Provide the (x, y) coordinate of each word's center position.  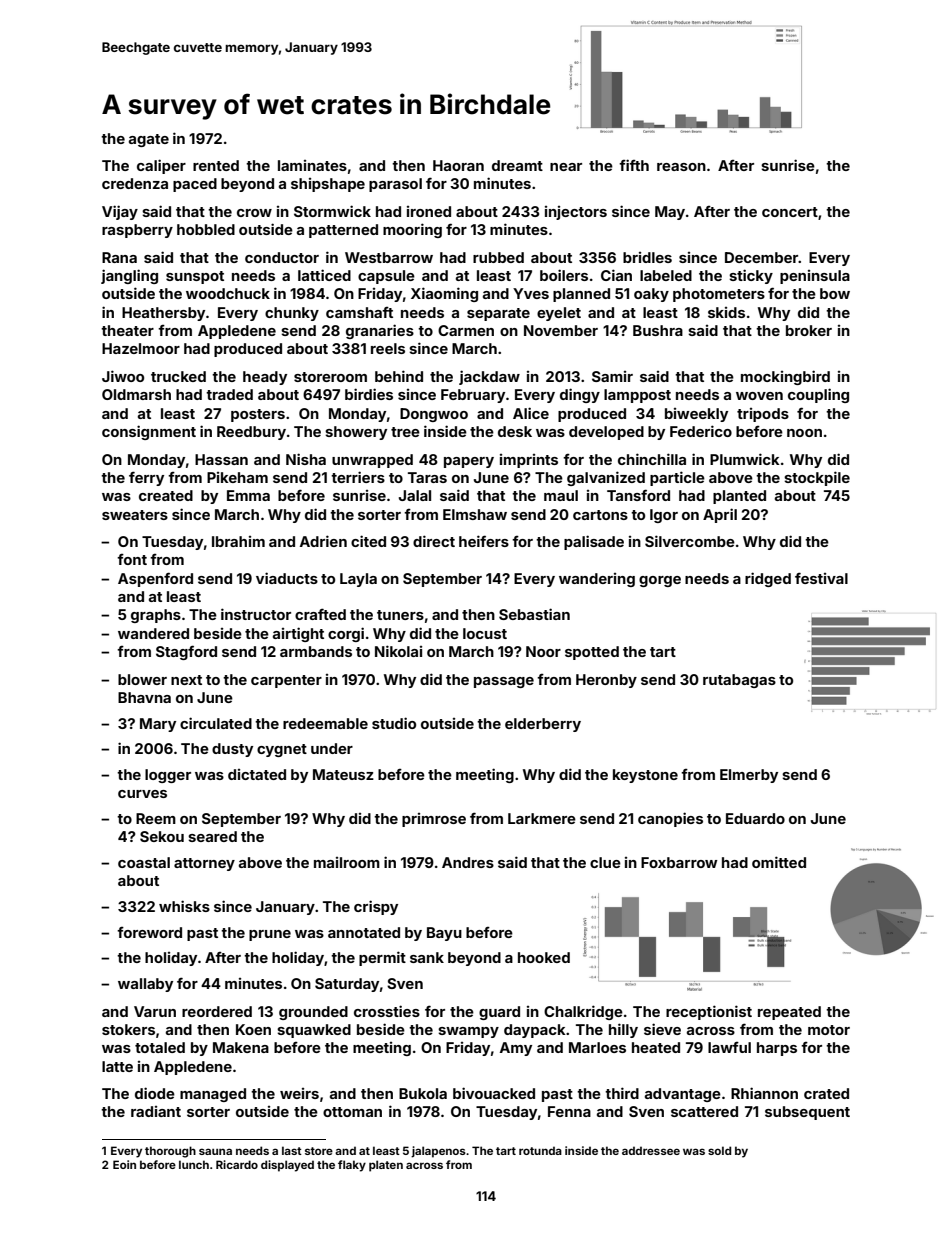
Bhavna (144, 697)
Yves (531, 293)
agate (149, 140)
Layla (358, 580)
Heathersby (163, 314)
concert (790, 212)
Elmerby (749, 776)
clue (605, 862)
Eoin (124, 1164)
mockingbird (785, 377)
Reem (156, 818)
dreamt (517, 165)
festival (821, 578)
